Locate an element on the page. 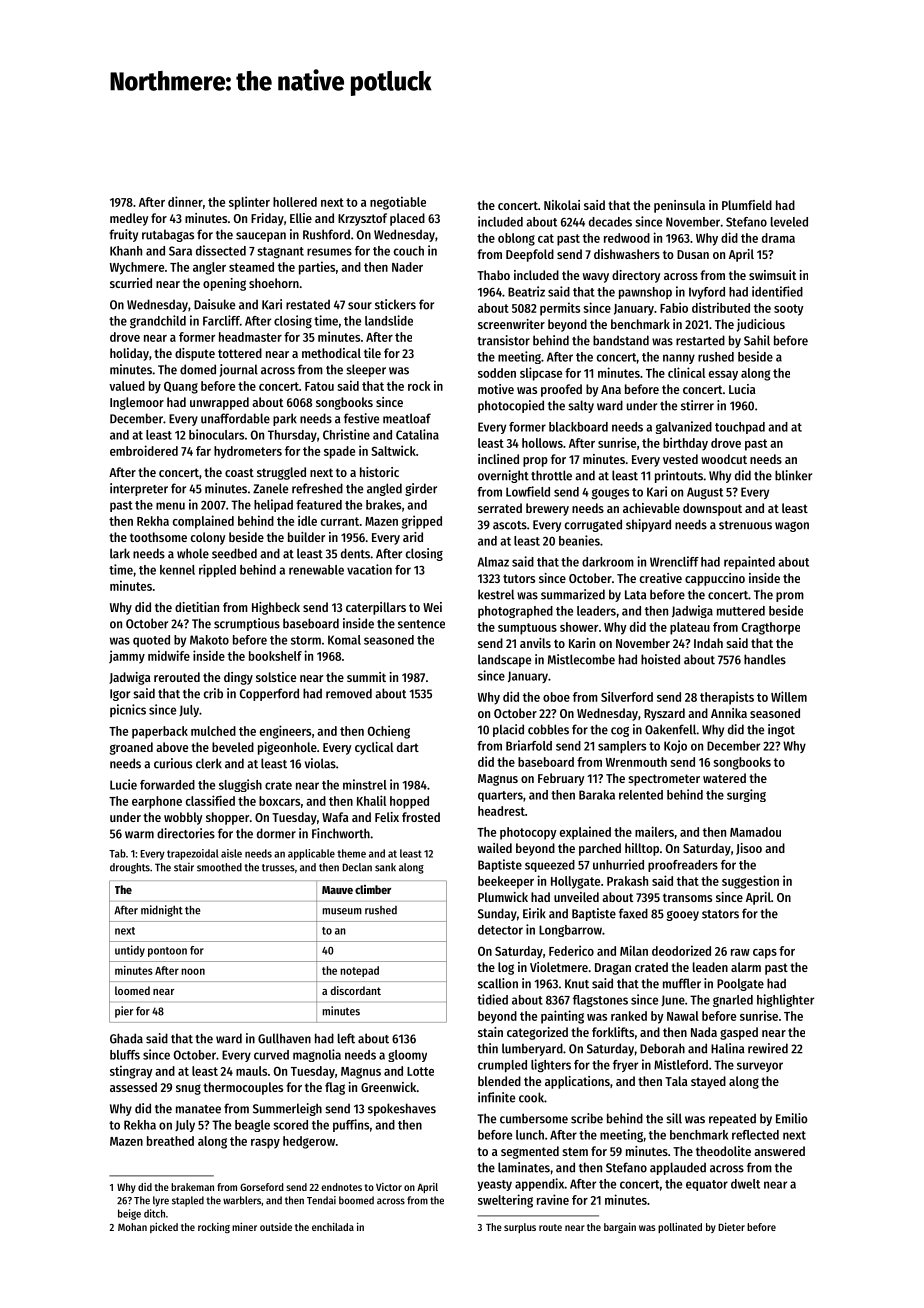 The width and height of the page is (924, 1308). Plumfield is located at coordinates (747, 205).
